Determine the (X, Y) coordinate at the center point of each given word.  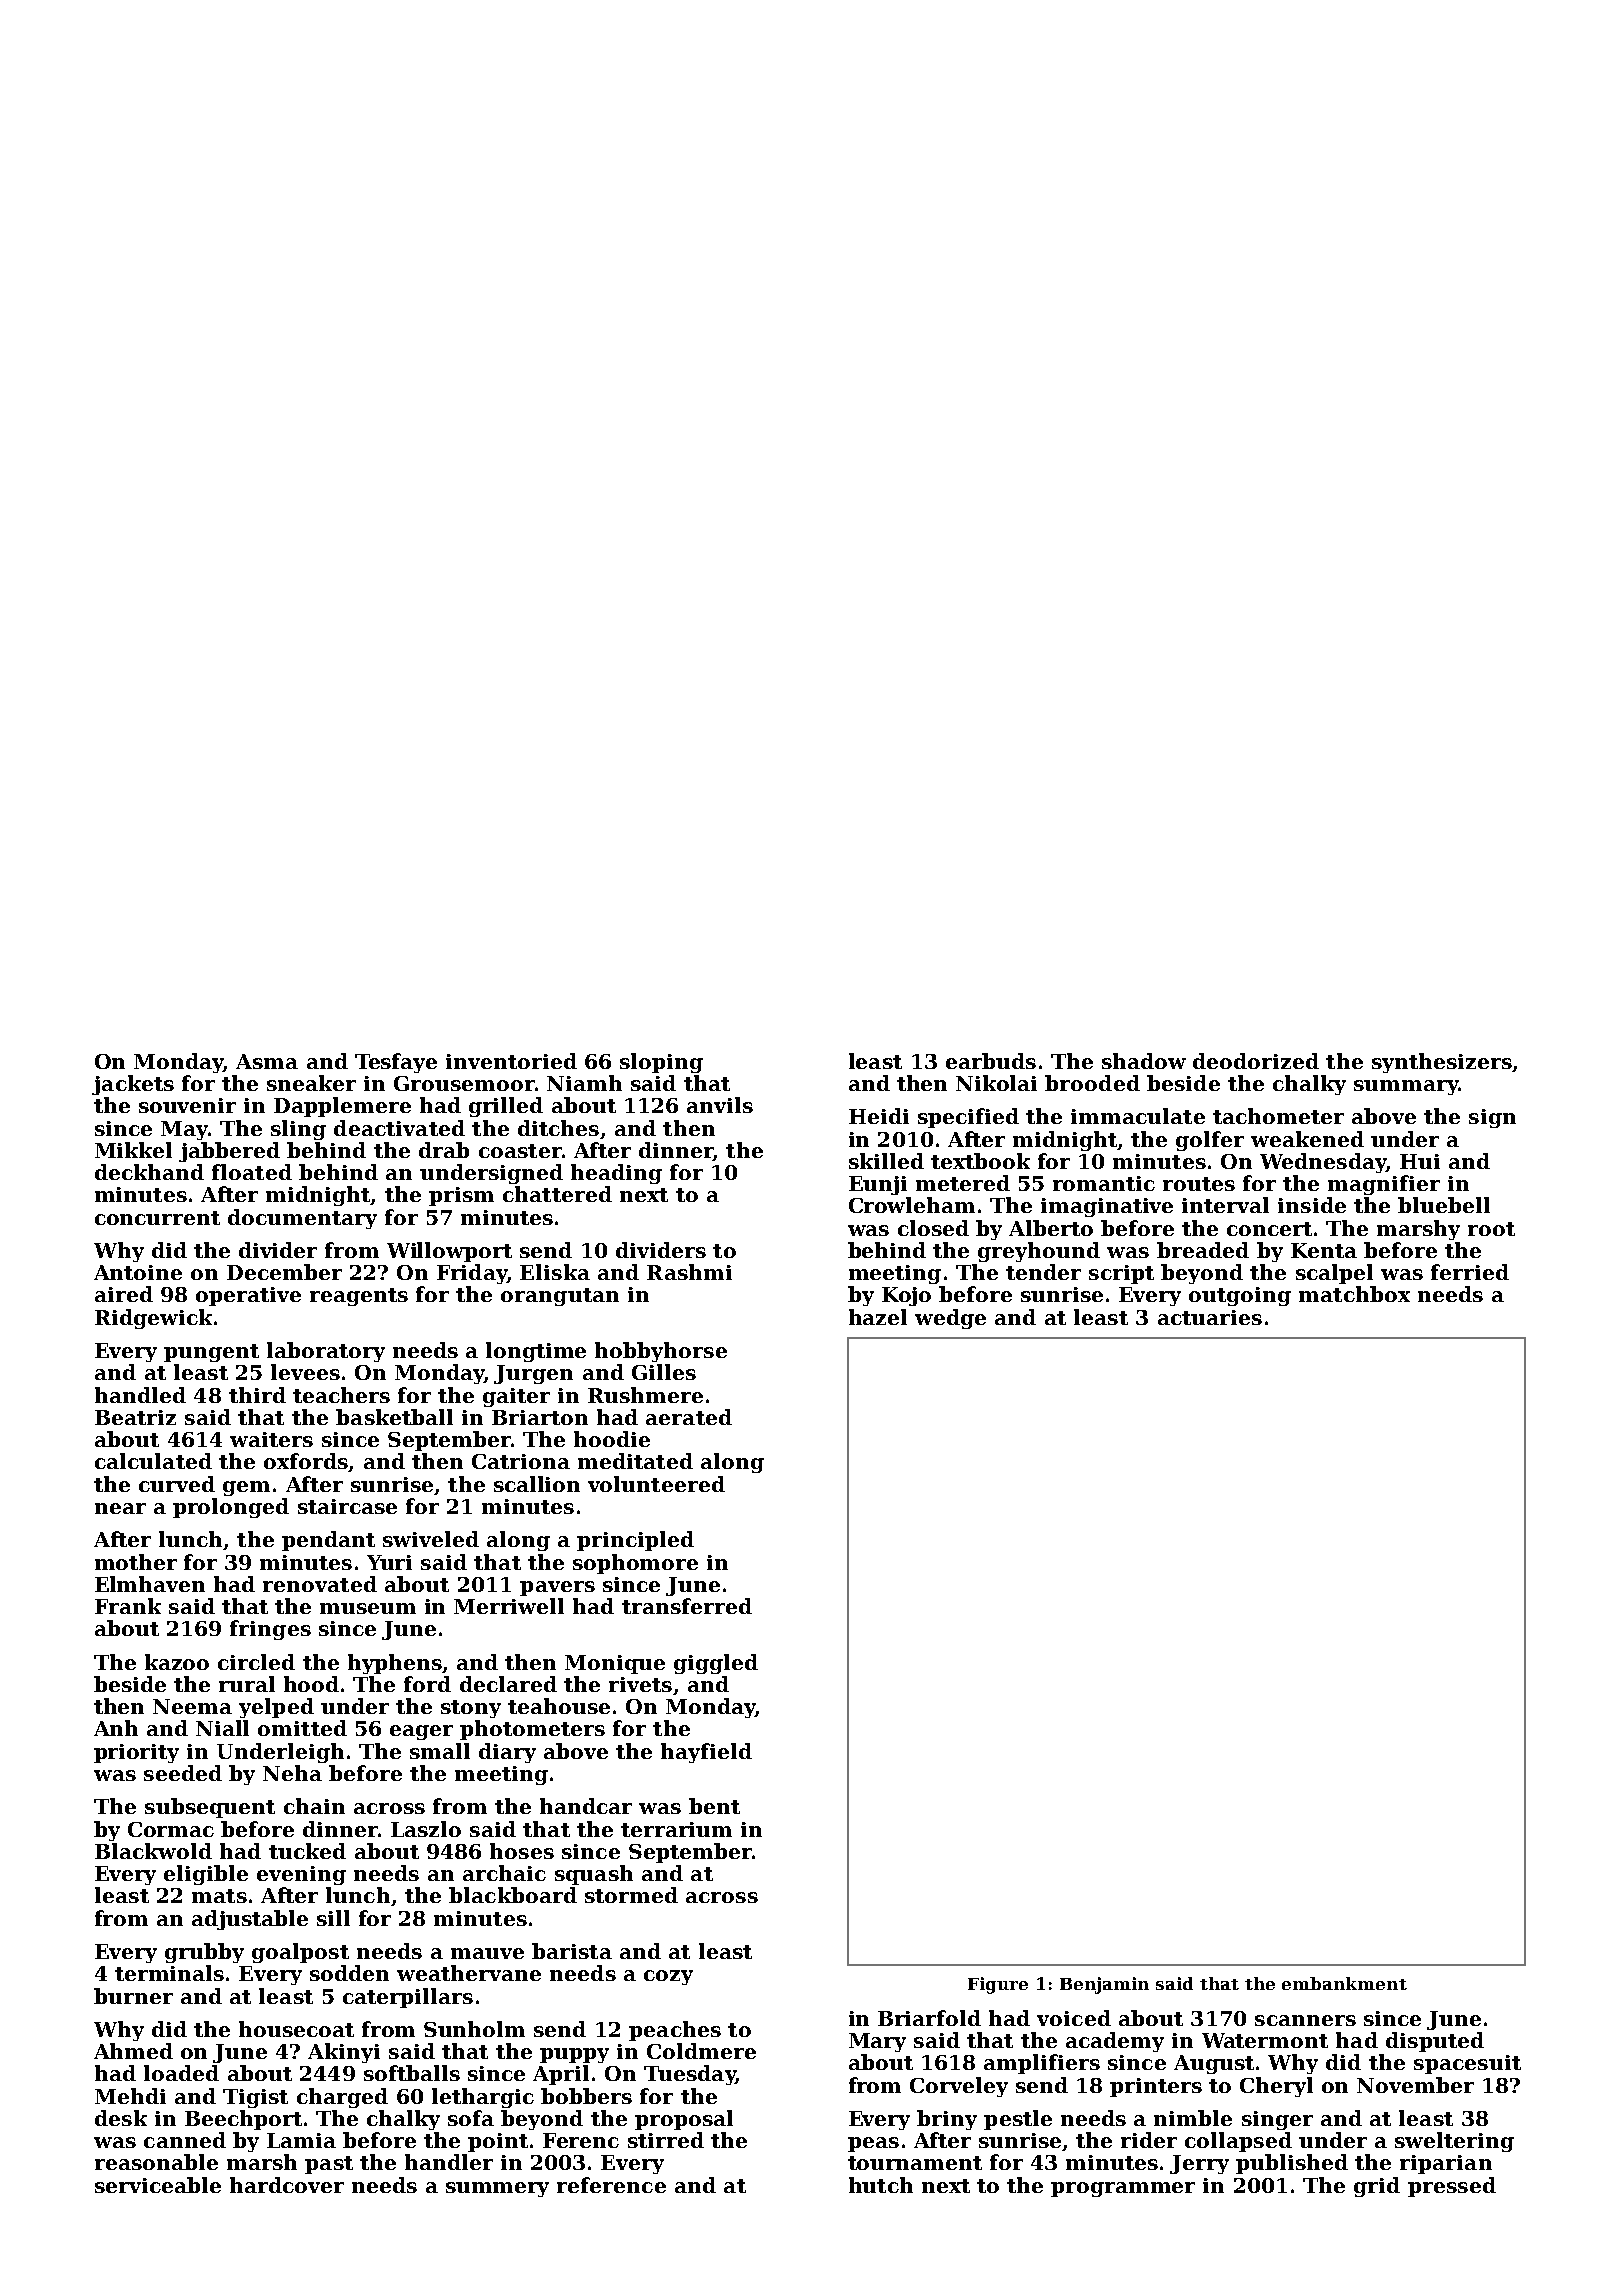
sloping (661, 1063)
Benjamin (1104, 1985)
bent (714, 1806)
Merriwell (509, 1606)
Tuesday (690, 2075)
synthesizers (1442, 1063)
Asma (267, 1061)
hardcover (287, 2185)
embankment (1344, 1983)
